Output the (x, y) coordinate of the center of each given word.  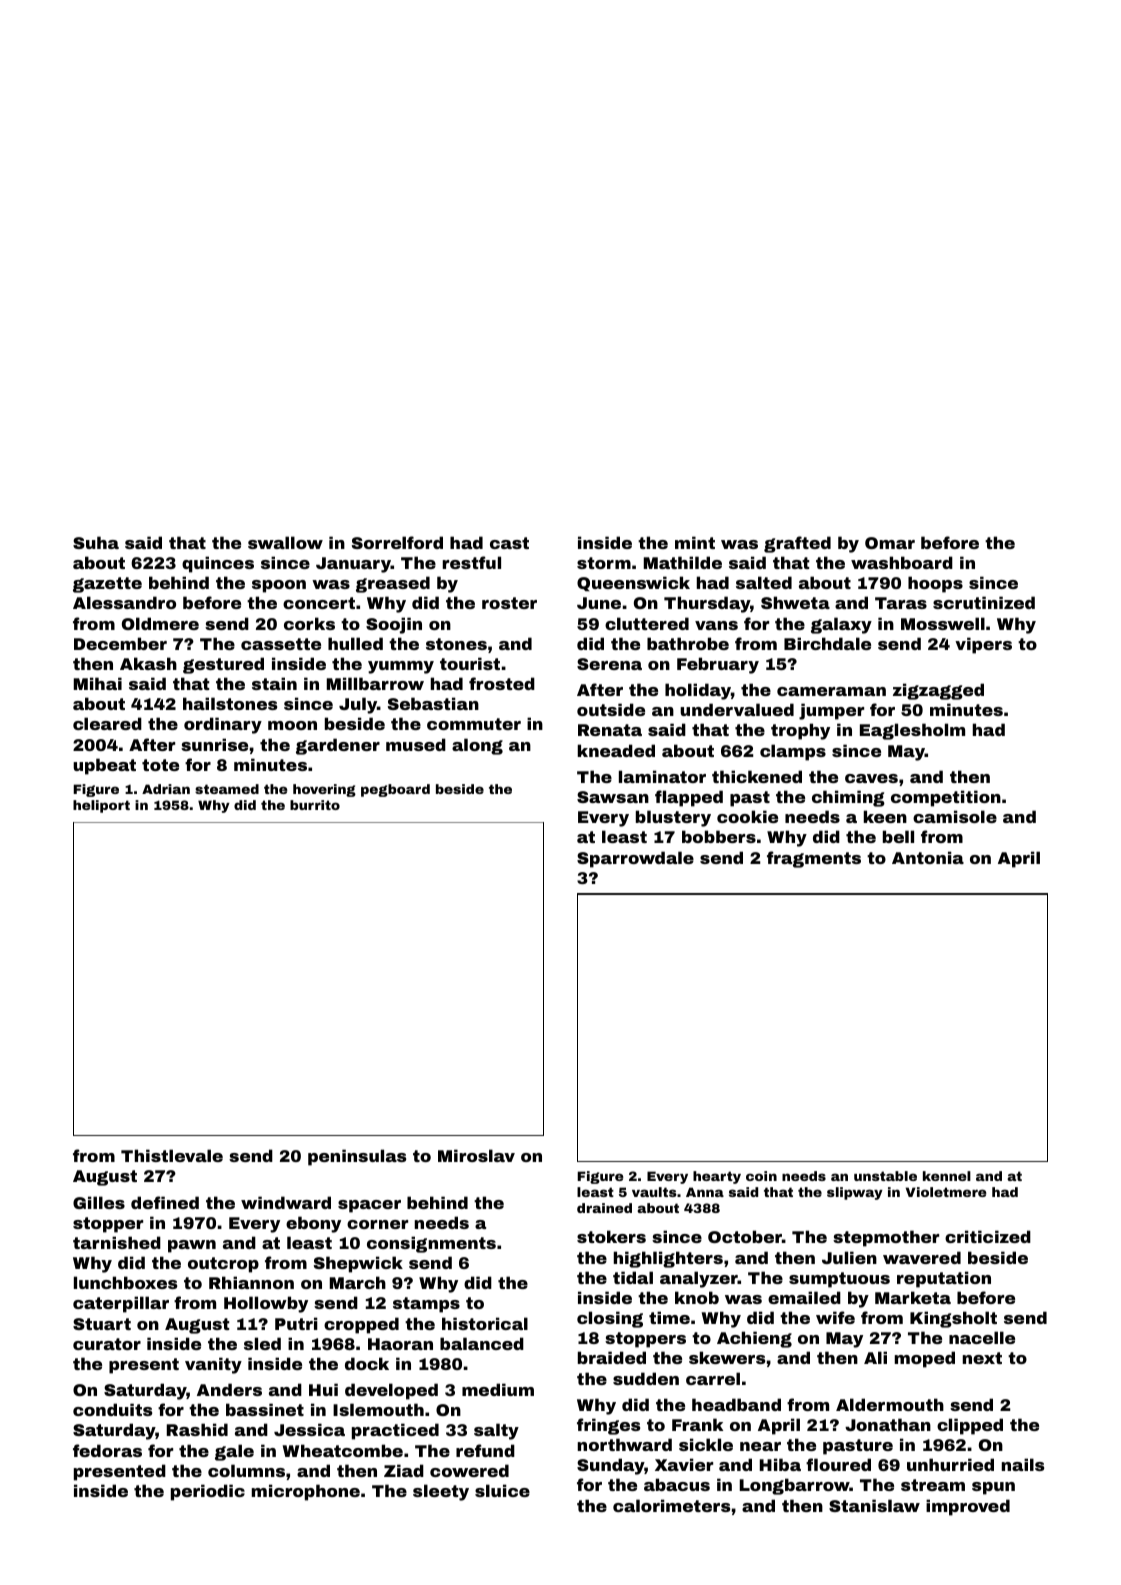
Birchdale (827, 643)
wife (835, 1317)
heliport (101, 806)
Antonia (928, 857)
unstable (885, 1176)
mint (695, 542)
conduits (112, 1409)
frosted (502, 683)
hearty (717, 1177)
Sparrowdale (635, 859)
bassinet (265, 1409)
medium (498, 1389)
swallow (285, 542)
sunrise (214, 744)
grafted (797, 544)
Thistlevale (172, 1155)
